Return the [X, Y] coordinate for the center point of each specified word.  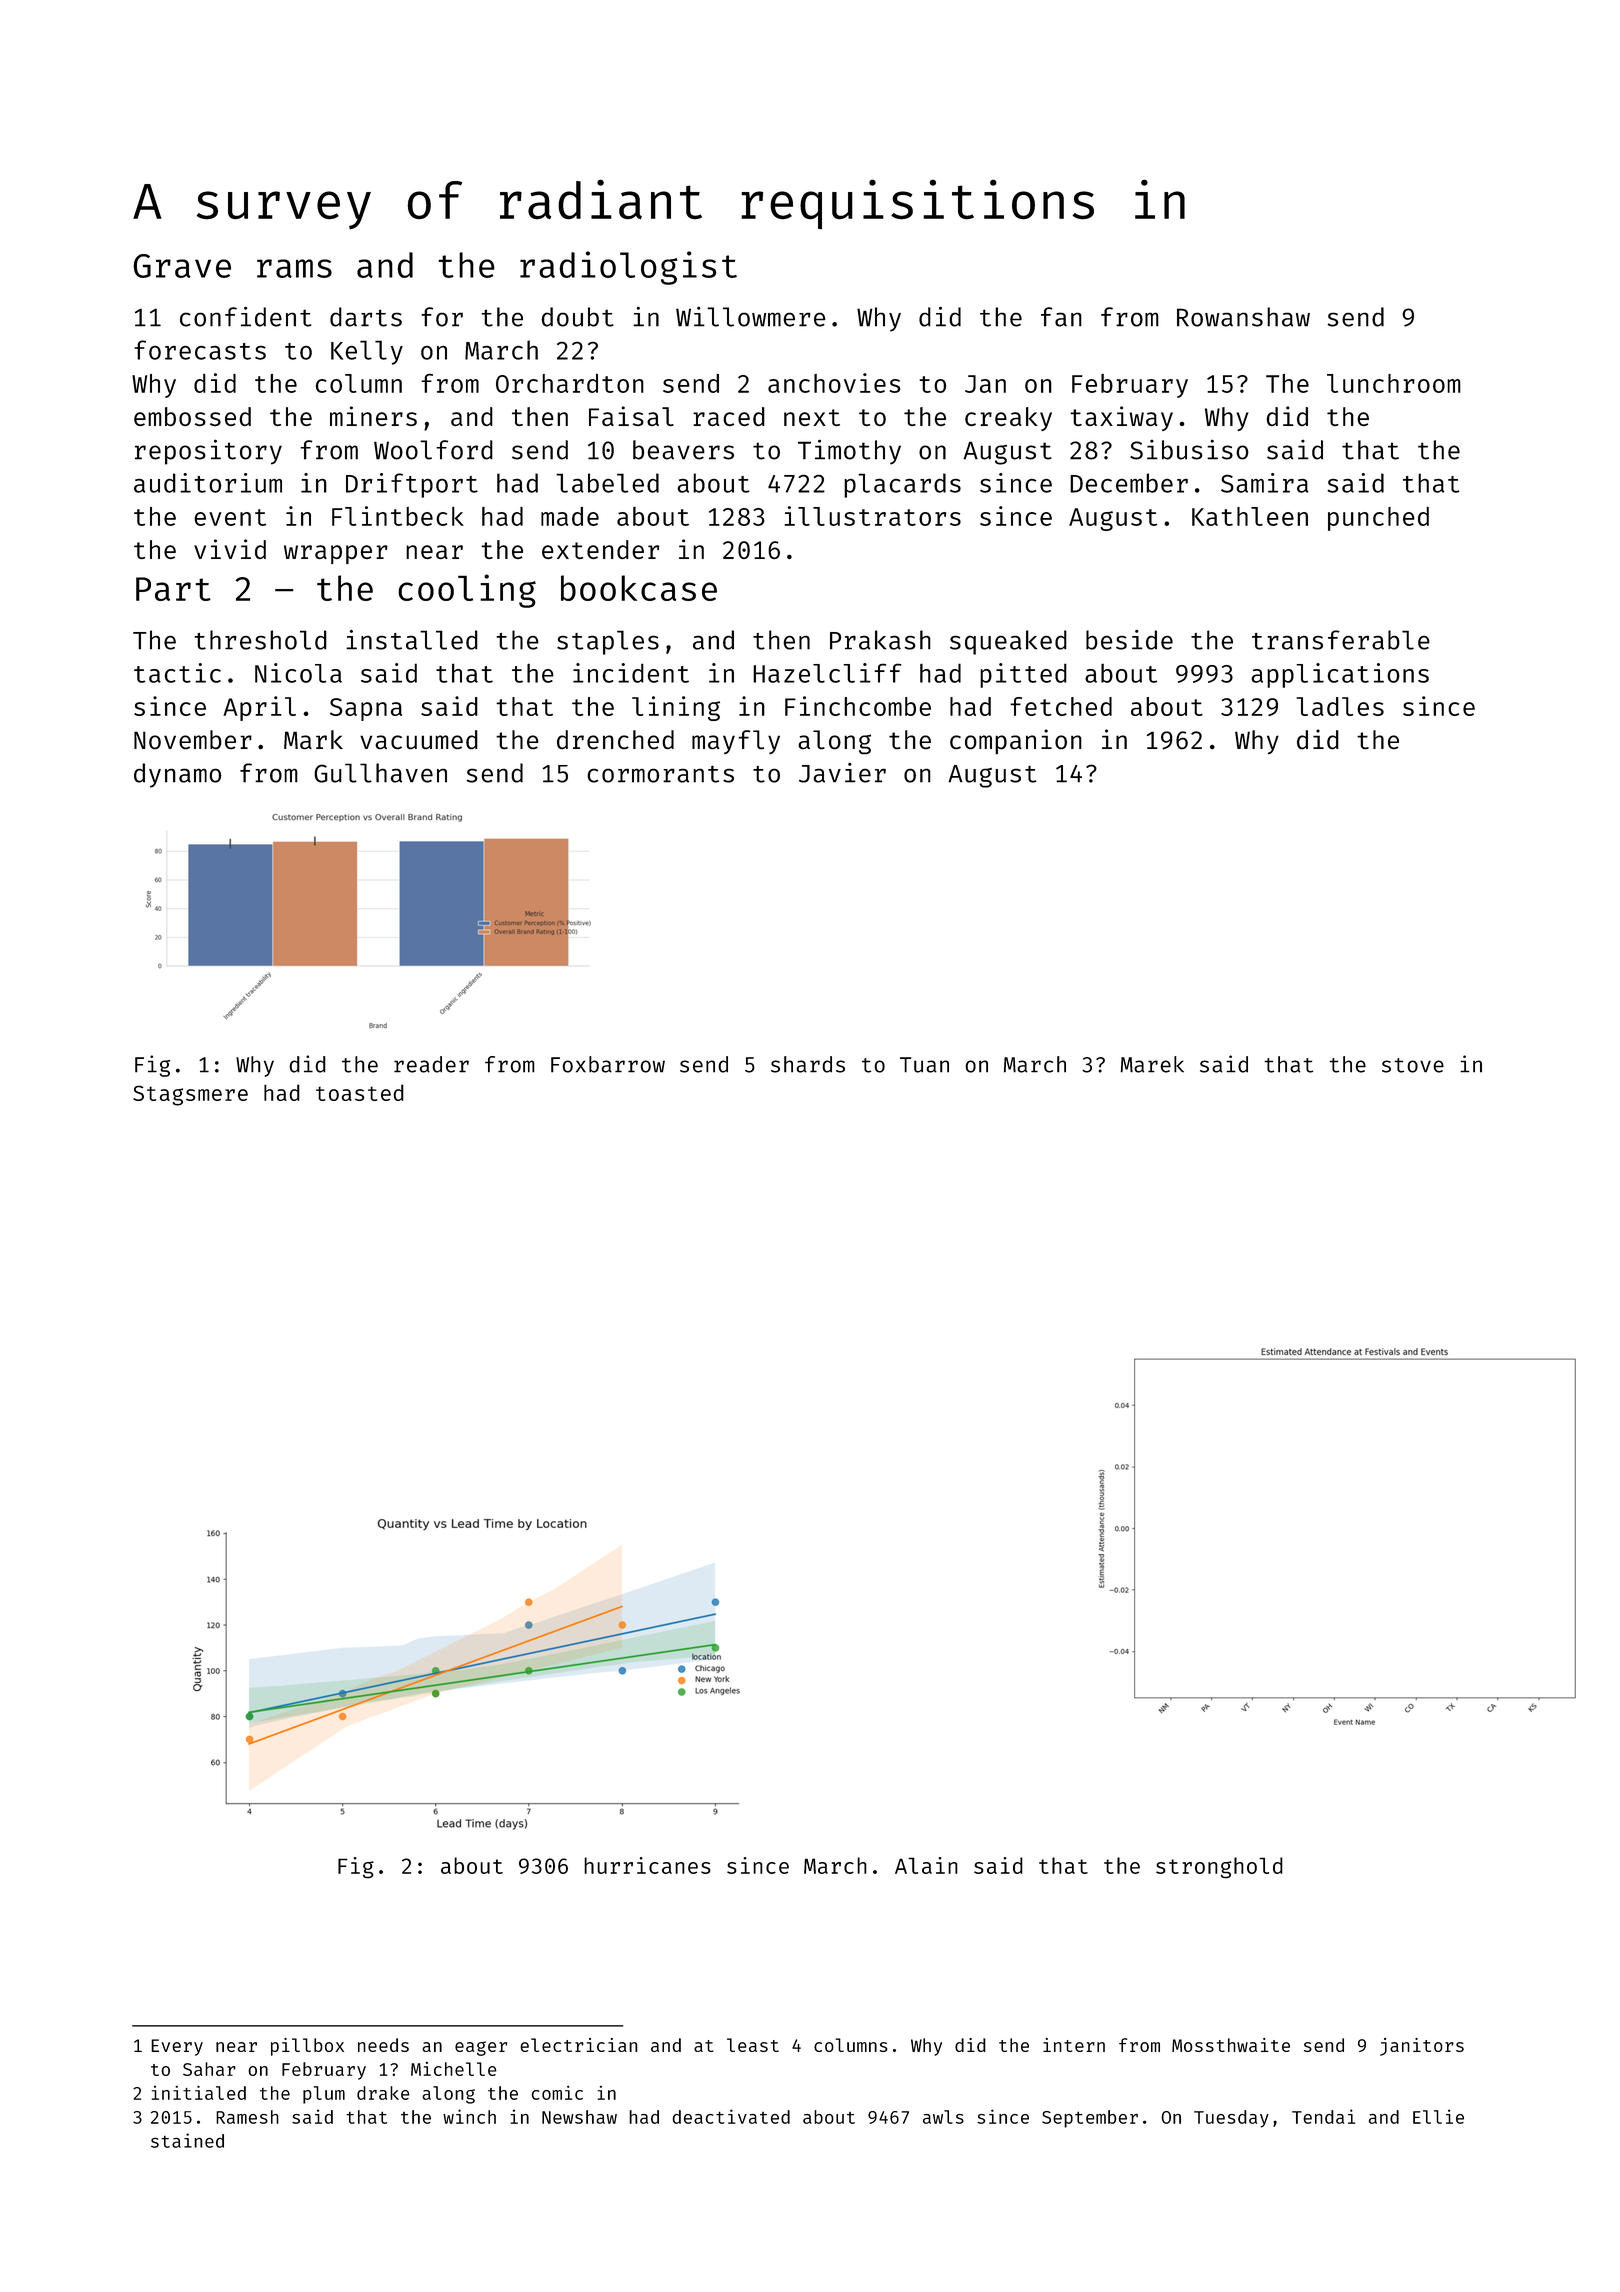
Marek [1152, 1064]
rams [294, 268]
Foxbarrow [608, 1064]
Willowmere [751, 316]
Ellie [1438, 2116]
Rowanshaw [1243, 317]
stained [187, 2140]
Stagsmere [190, 1096]
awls [943, 2117]
